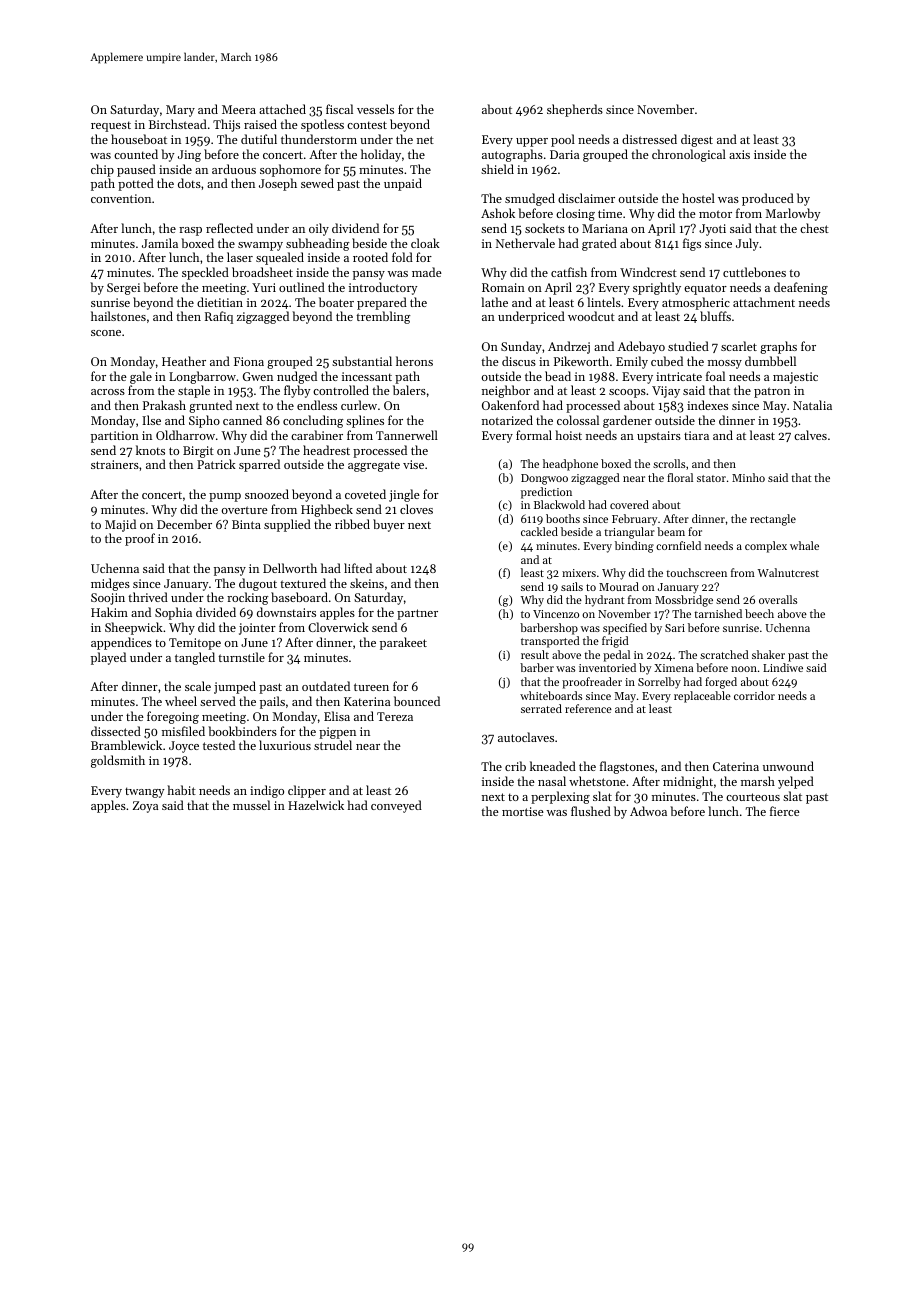 Image resolution: width=924 pixels, height=1308 pixels. Describe the element at coordinates (235, 687) in the document. I see `jumped` at that location.
